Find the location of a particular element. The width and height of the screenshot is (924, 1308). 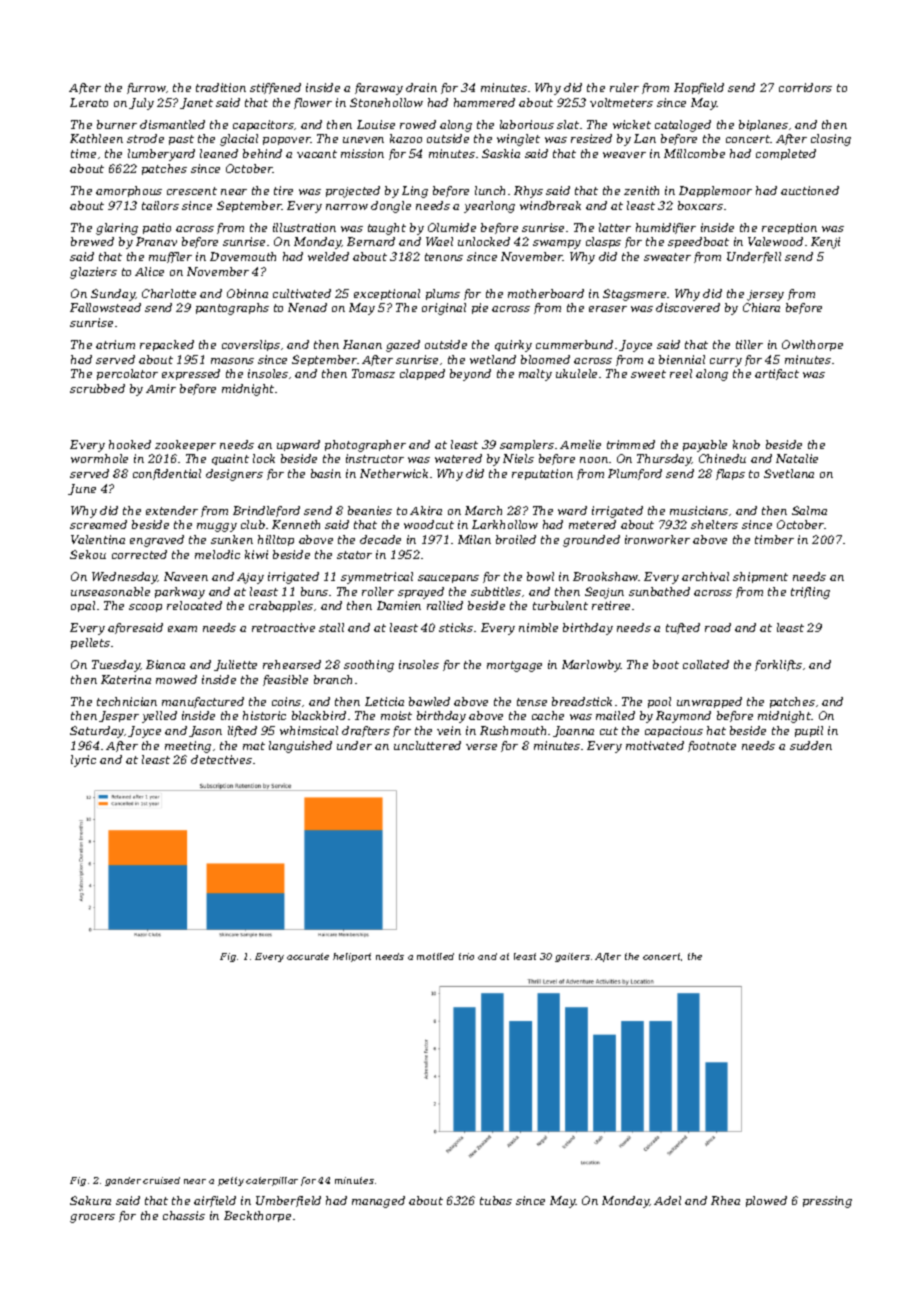

uncluttered is located at coordinates (427, 745).
